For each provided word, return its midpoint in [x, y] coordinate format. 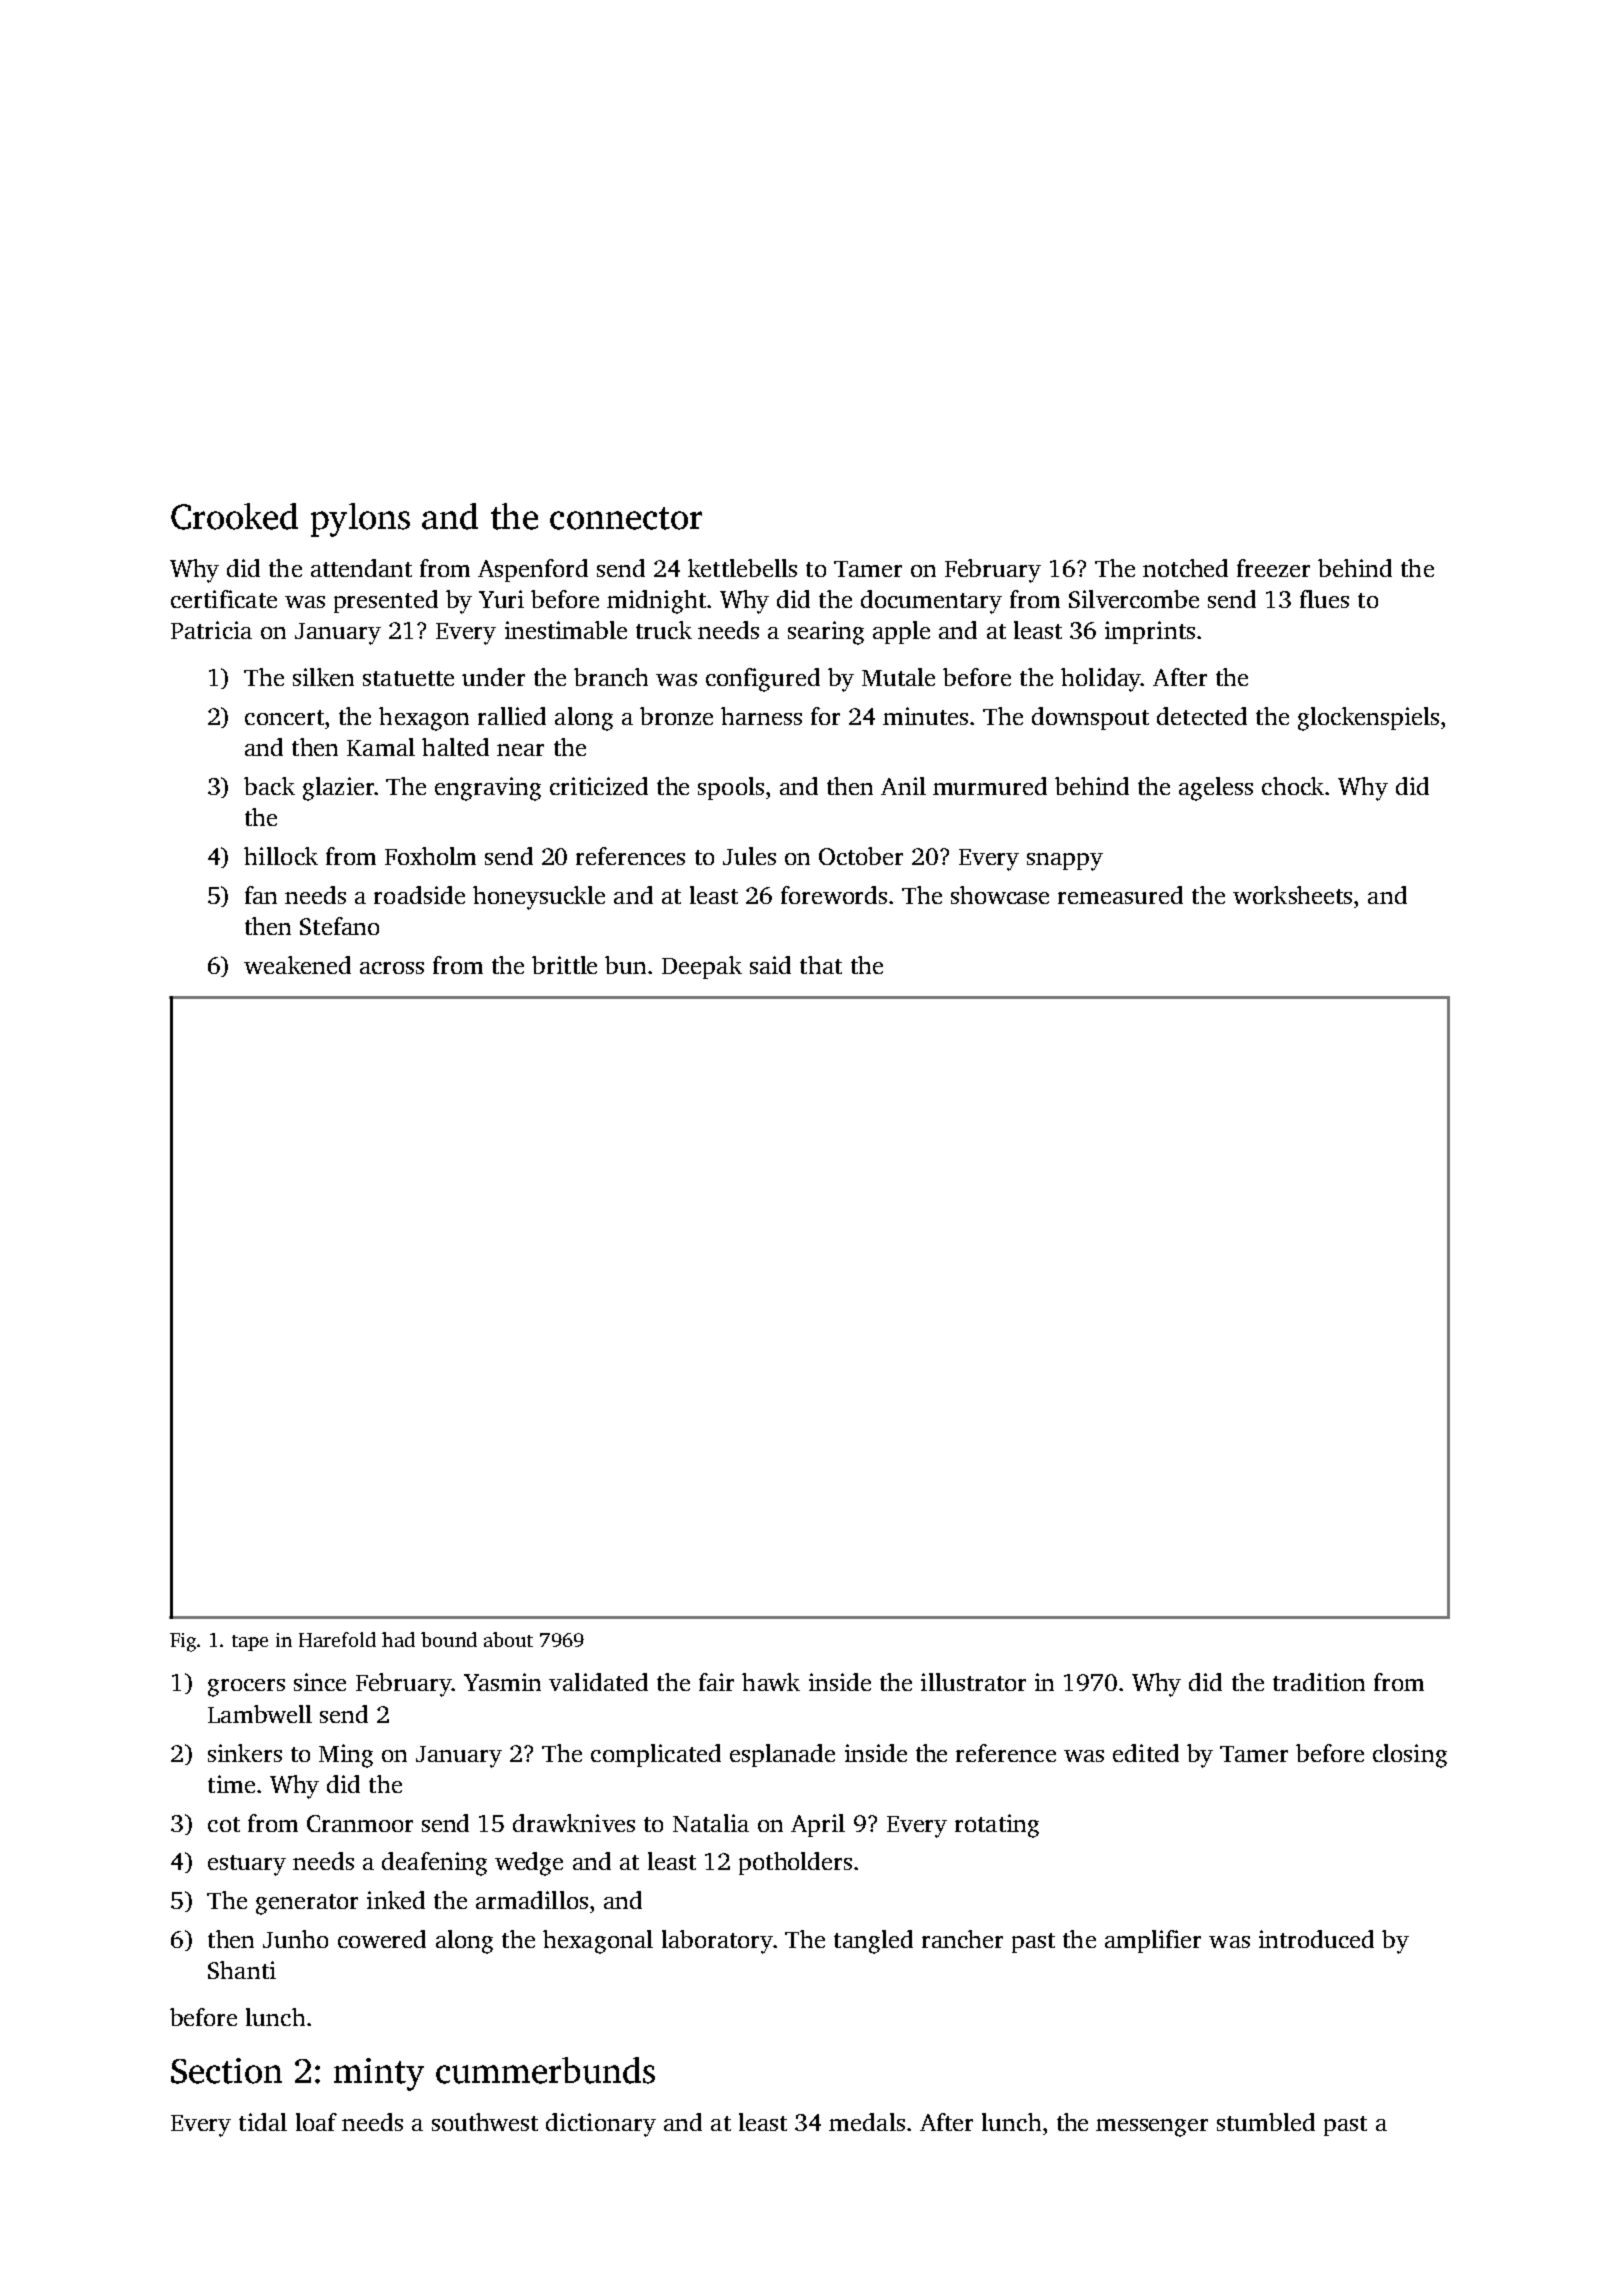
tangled [873, 1942]
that [821, 965]
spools [731, 788]
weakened [297, 965]
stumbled [1266, 2122]
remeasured [1120, 895]
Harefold [337, 1639]
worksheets [1292, 895]
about [508, 1639]
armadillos [532, 1900]
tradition [1319, 1682]
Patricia [211, 630]
